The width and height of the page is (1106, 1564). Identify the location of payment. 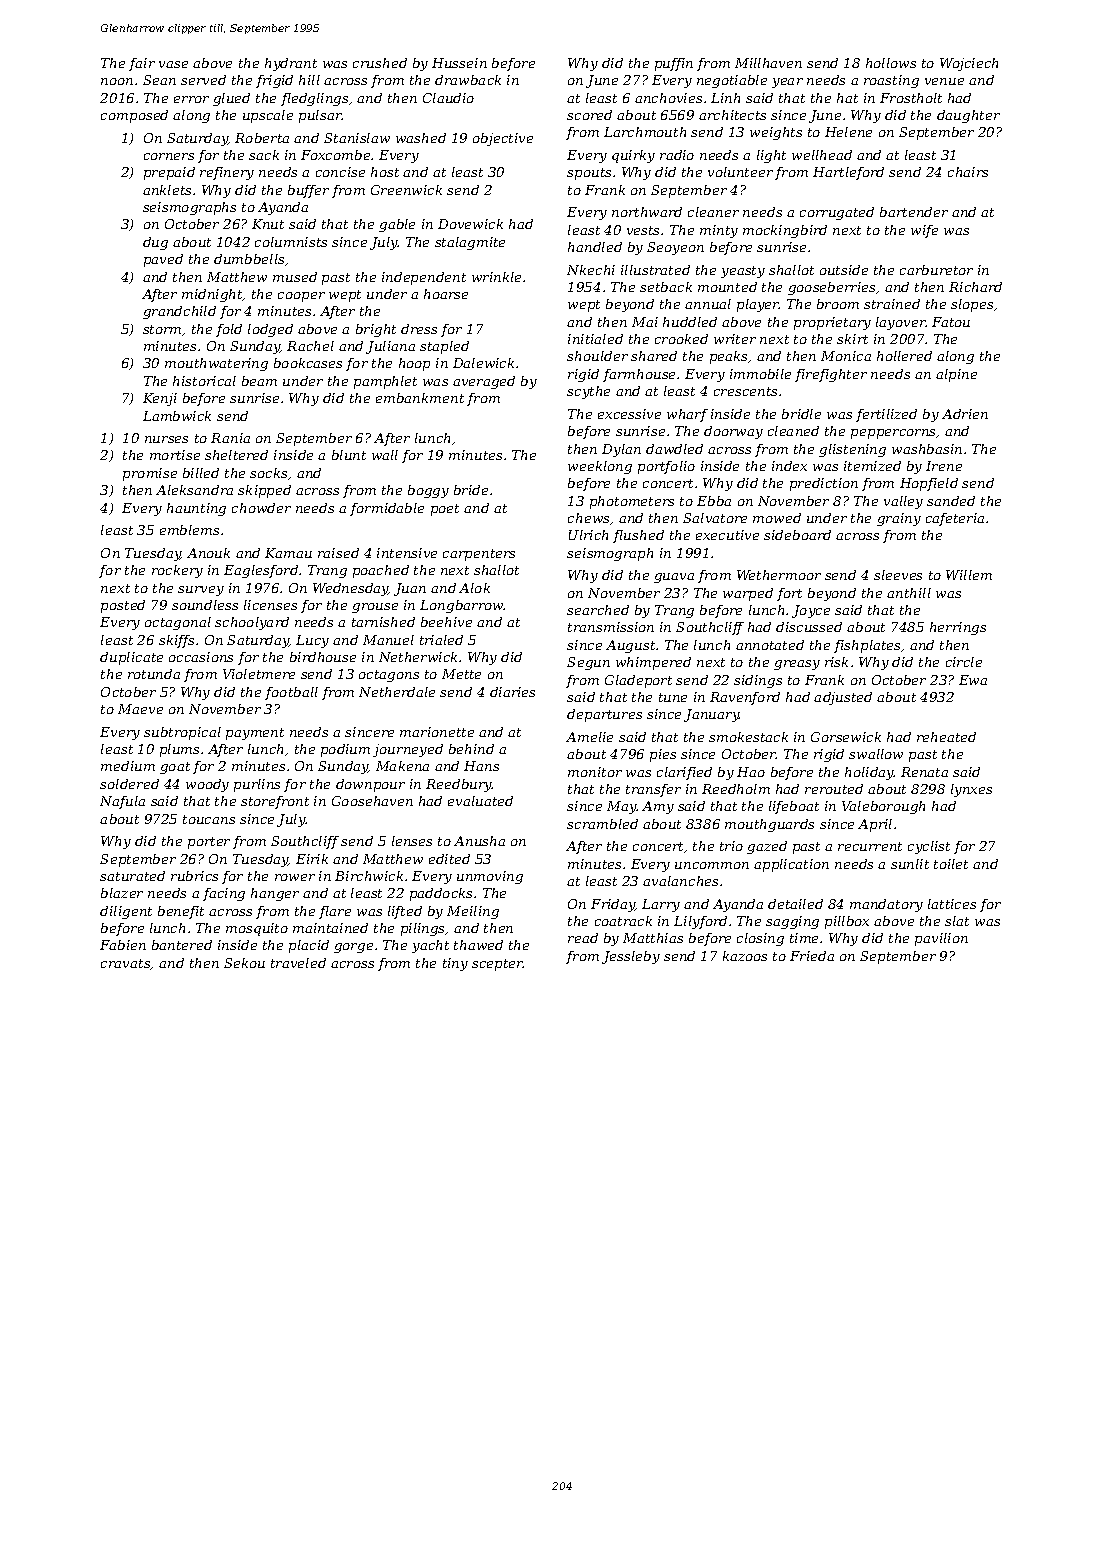
(255, 734).
